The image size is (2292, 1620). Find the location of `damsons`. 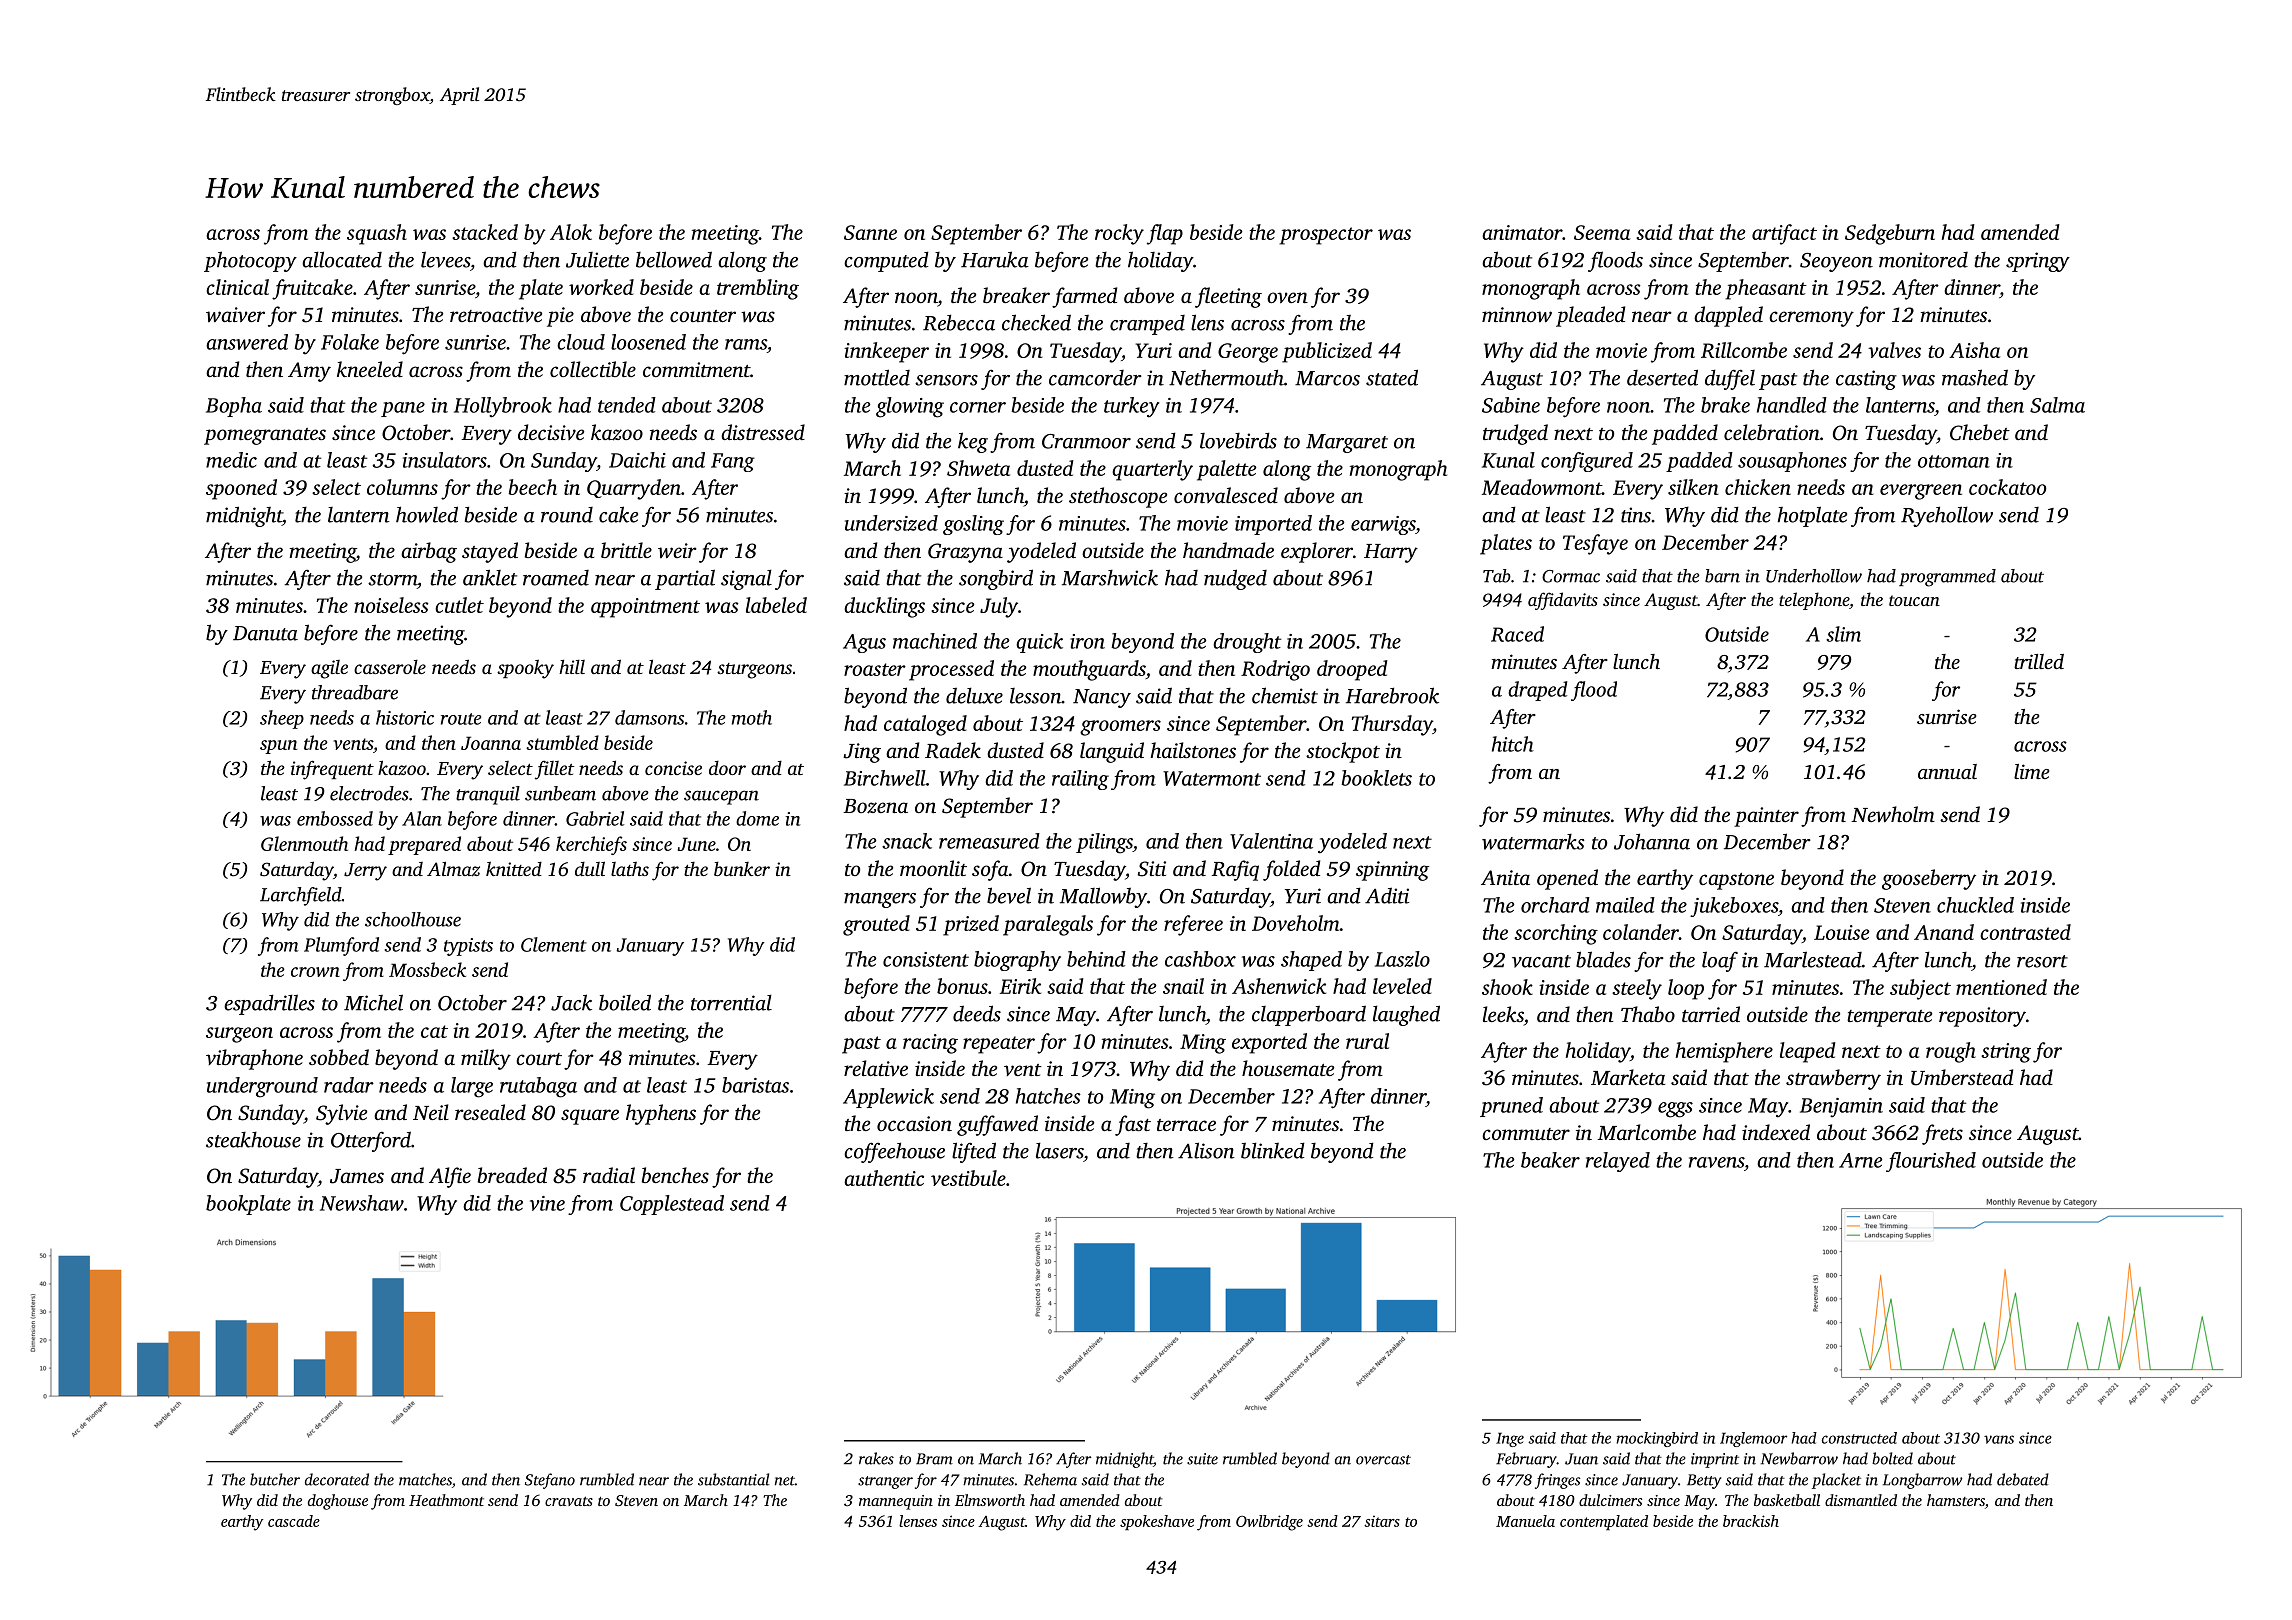

damsons is located at coordinates (649, 717).
